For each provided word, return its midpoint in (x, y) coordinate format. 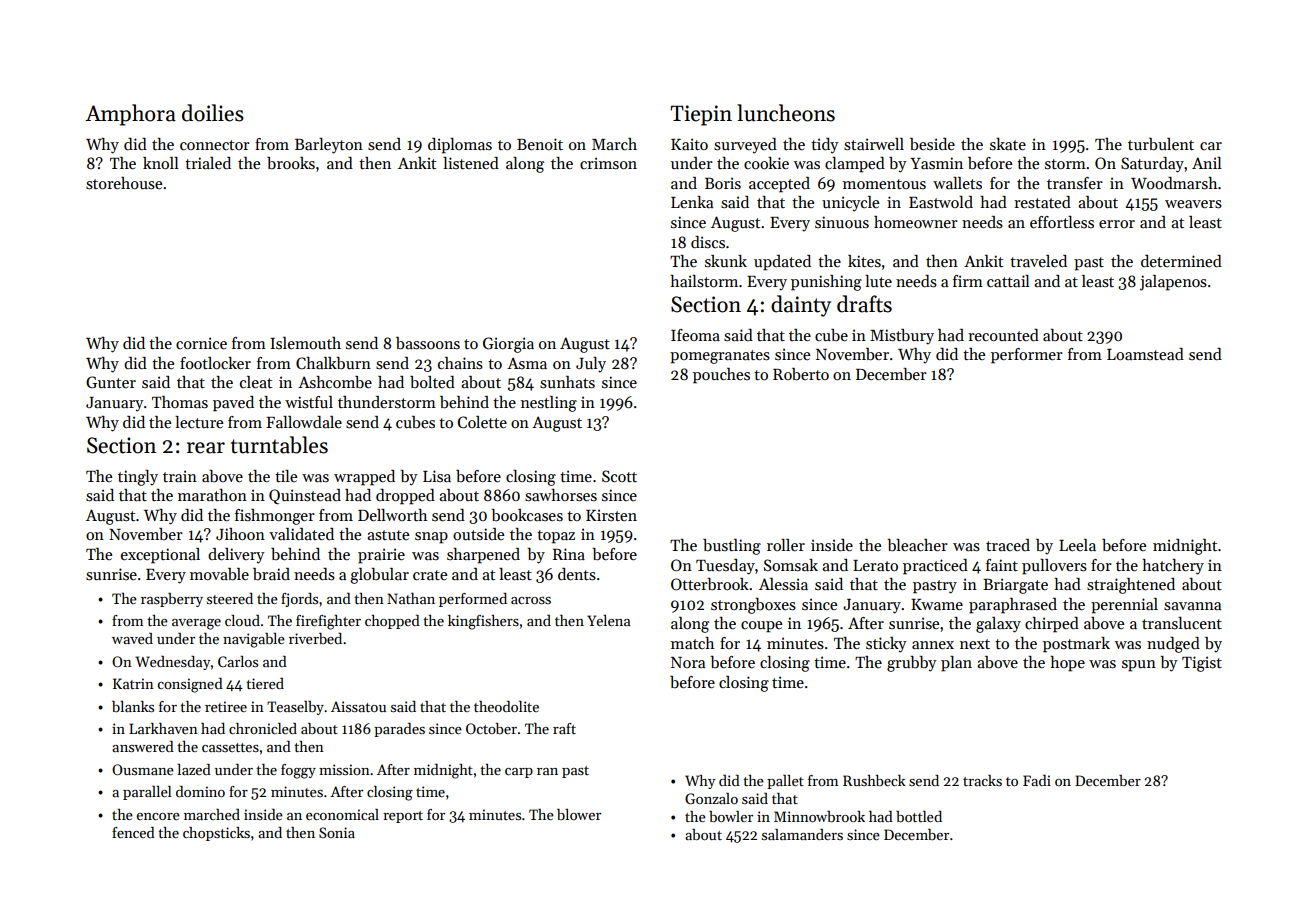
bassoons (428, 343)
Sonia (337, 832)
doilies (213, 113)
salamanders (802, 834)
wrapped (364, 478)
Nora (688, 662)
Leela (1077, 545)
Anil (1207, 163)
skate (1008, 144)
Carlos (238, 661)
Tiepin (701, 115)
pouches (721, 376)
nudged (1173, 645)
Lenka (692, 202)
